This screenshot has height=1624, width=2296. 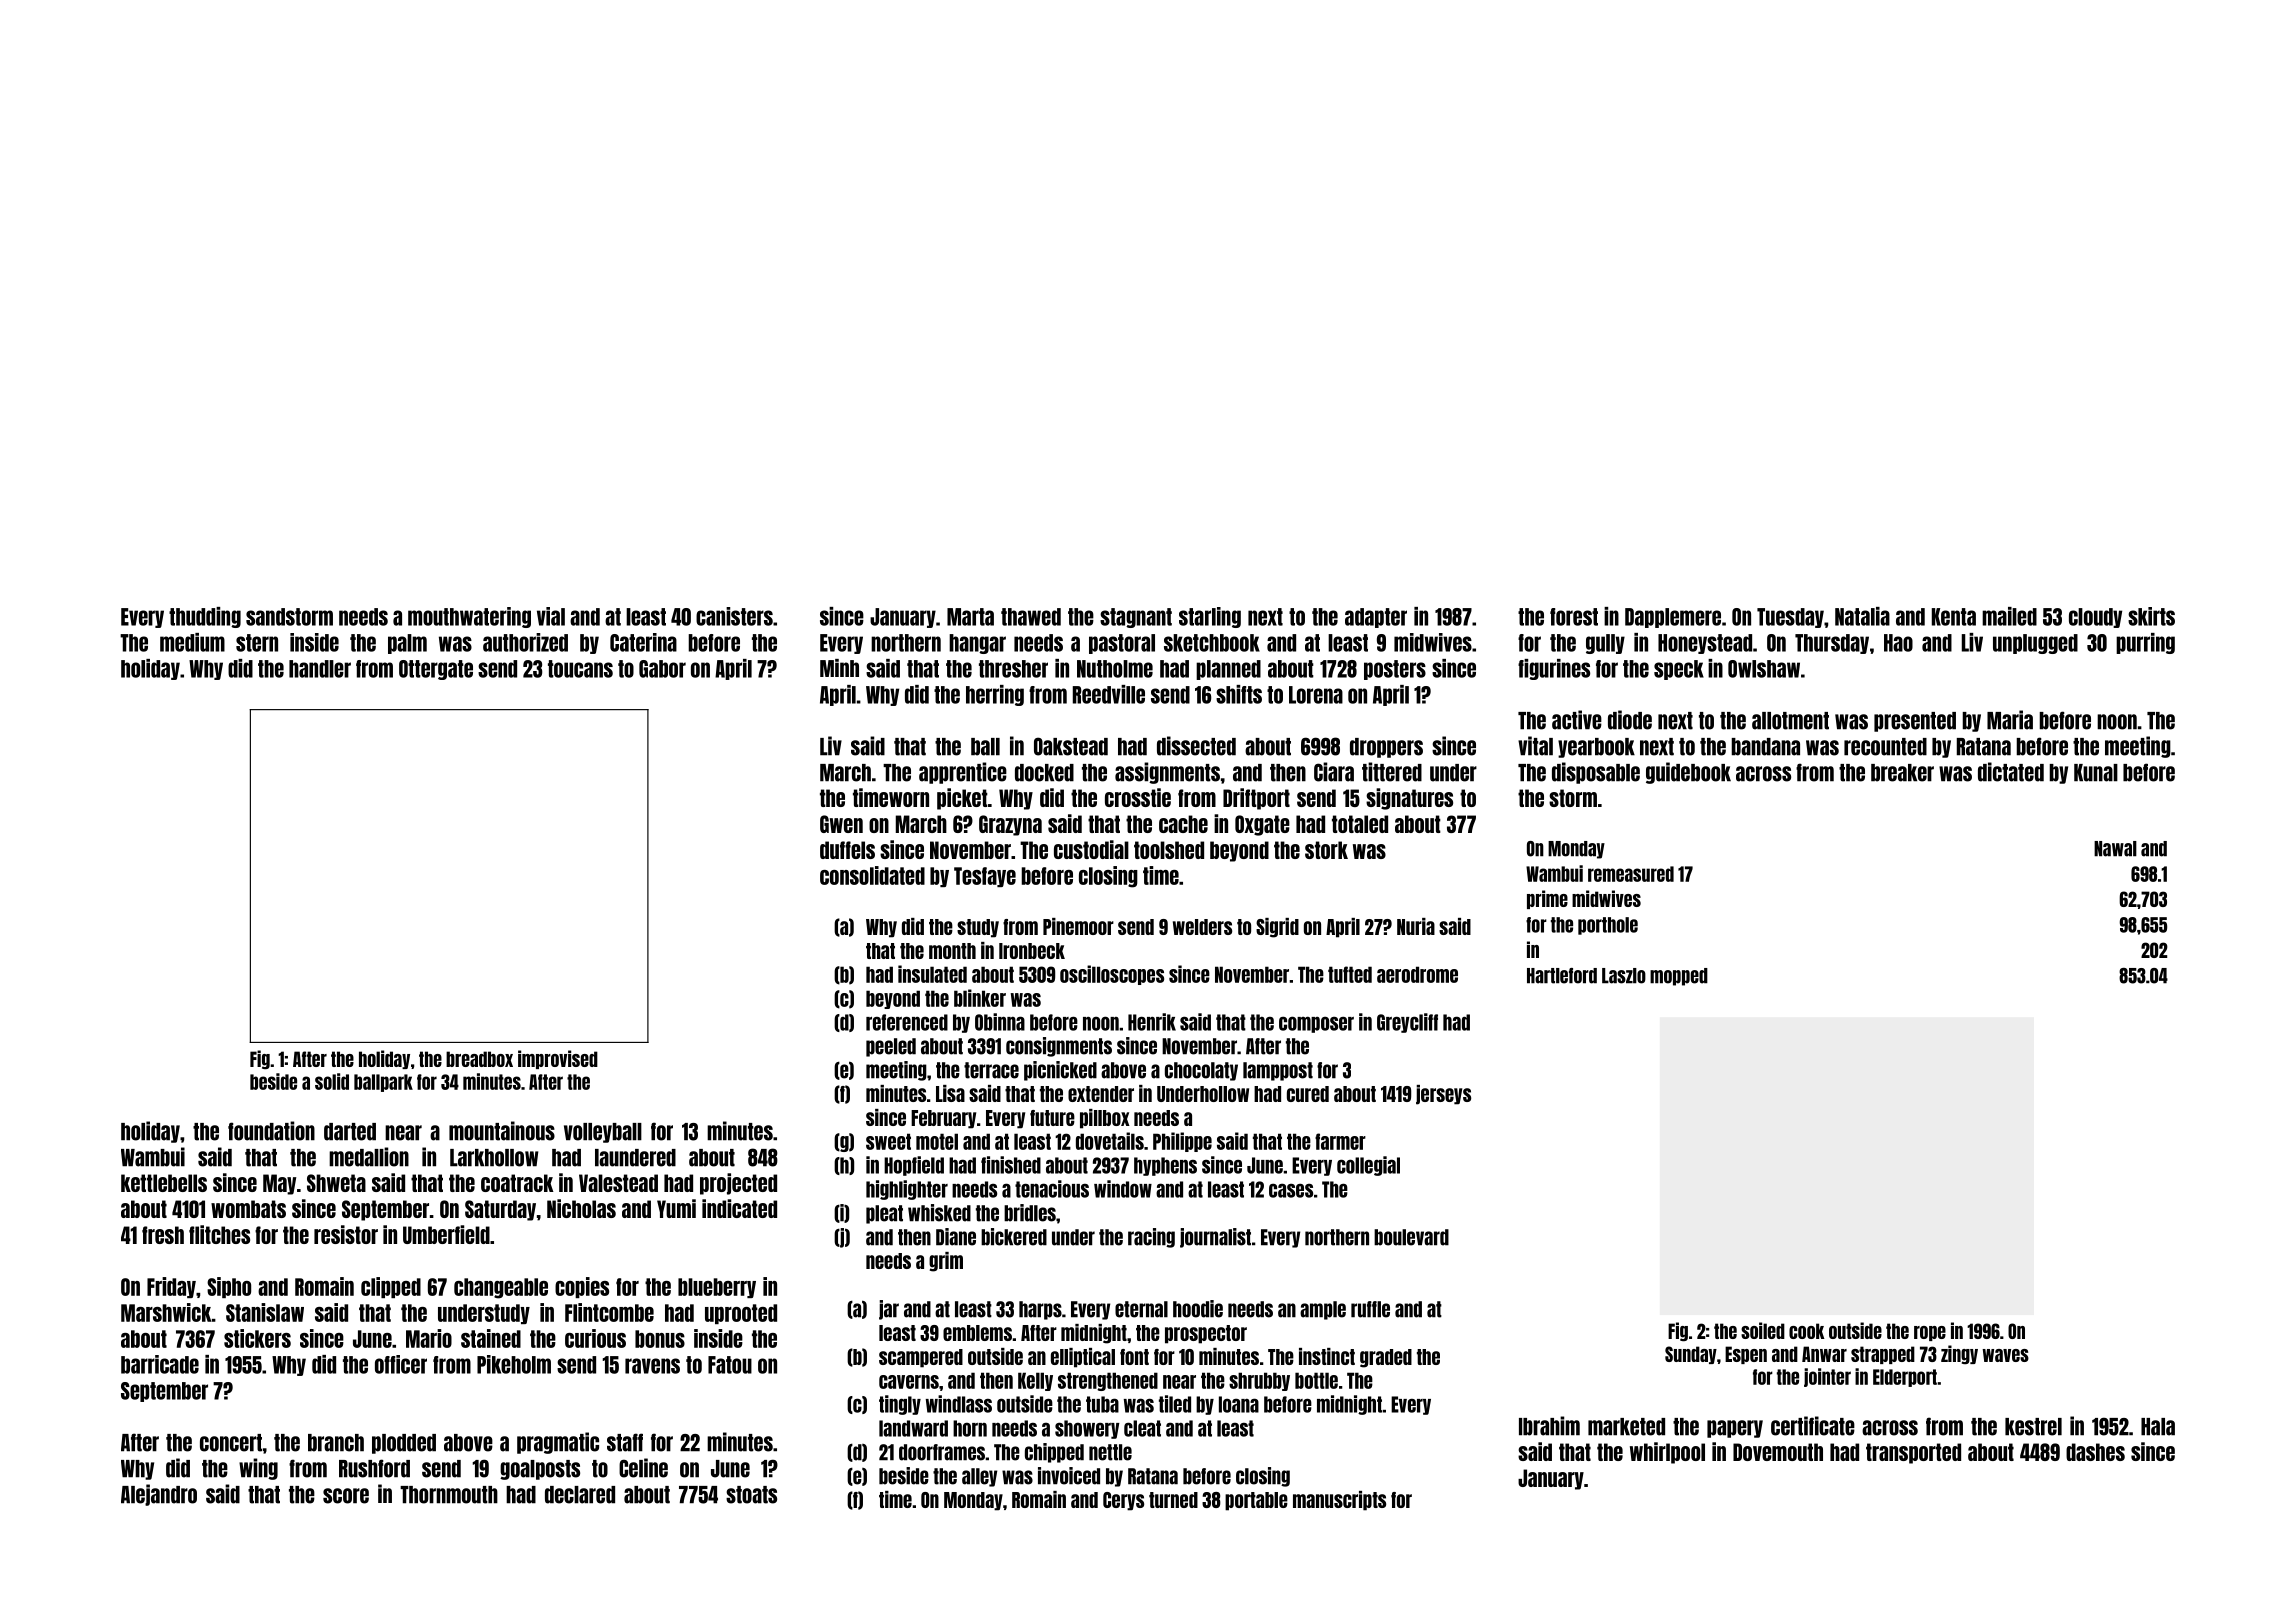 I want to click on grim, so click(x=946, y=1262).
